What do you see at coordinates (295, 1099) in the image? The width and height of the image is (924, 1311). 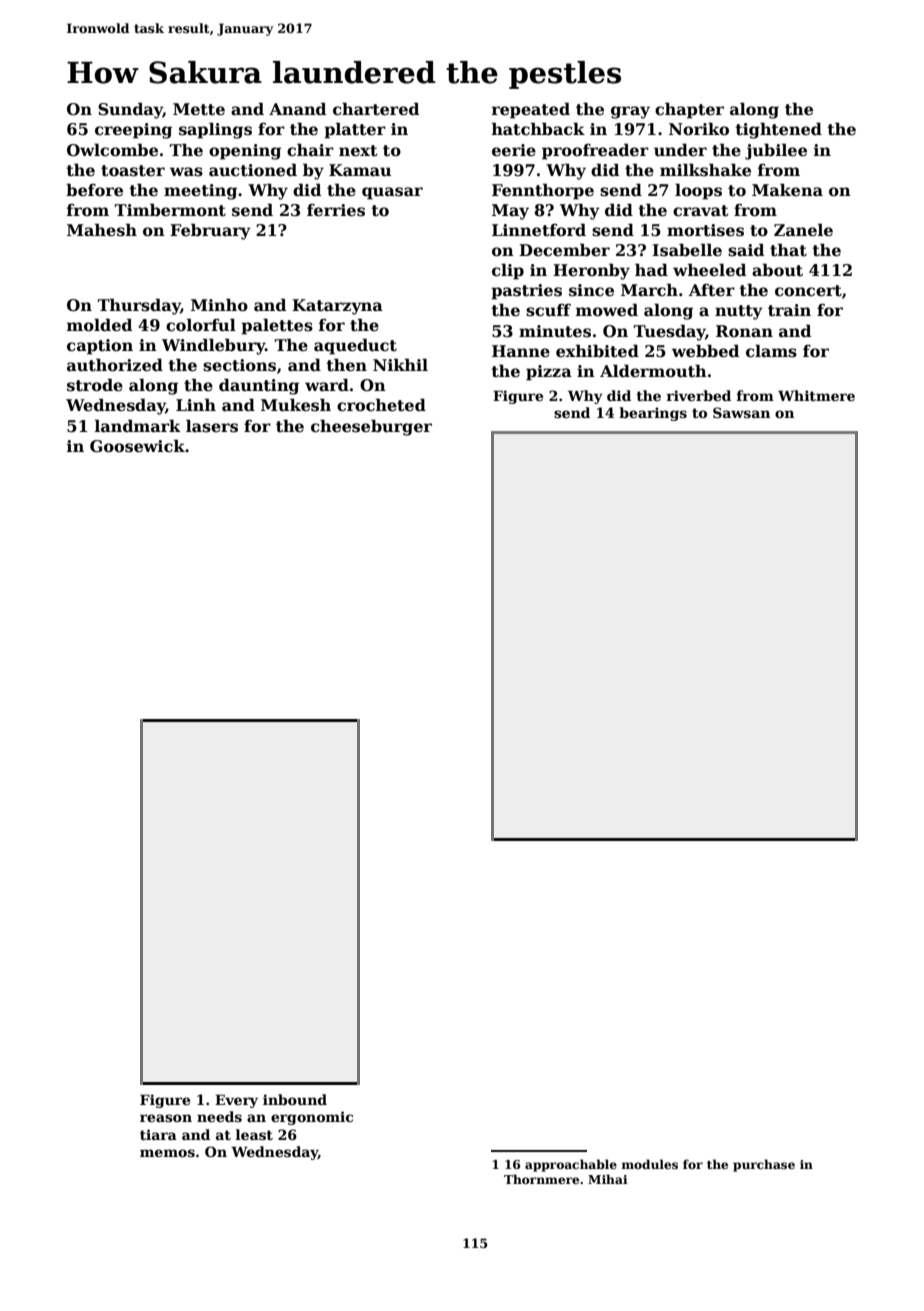 I see `inbound` at bounding box center [295, 1099].
